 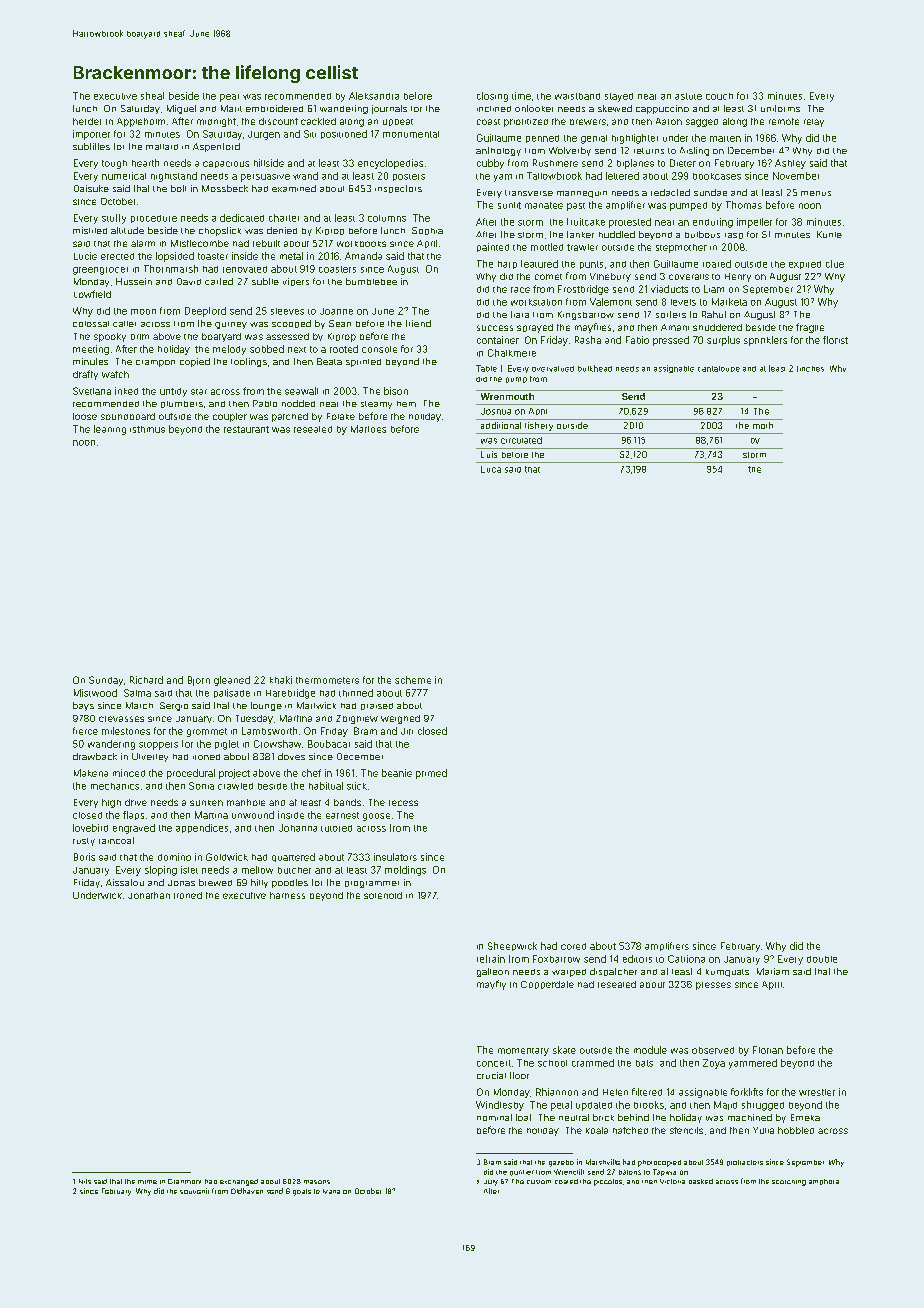 What do you see at coordinates (669, 289) in the page?
I see `viaducts` at bounding box center [669, 289].
